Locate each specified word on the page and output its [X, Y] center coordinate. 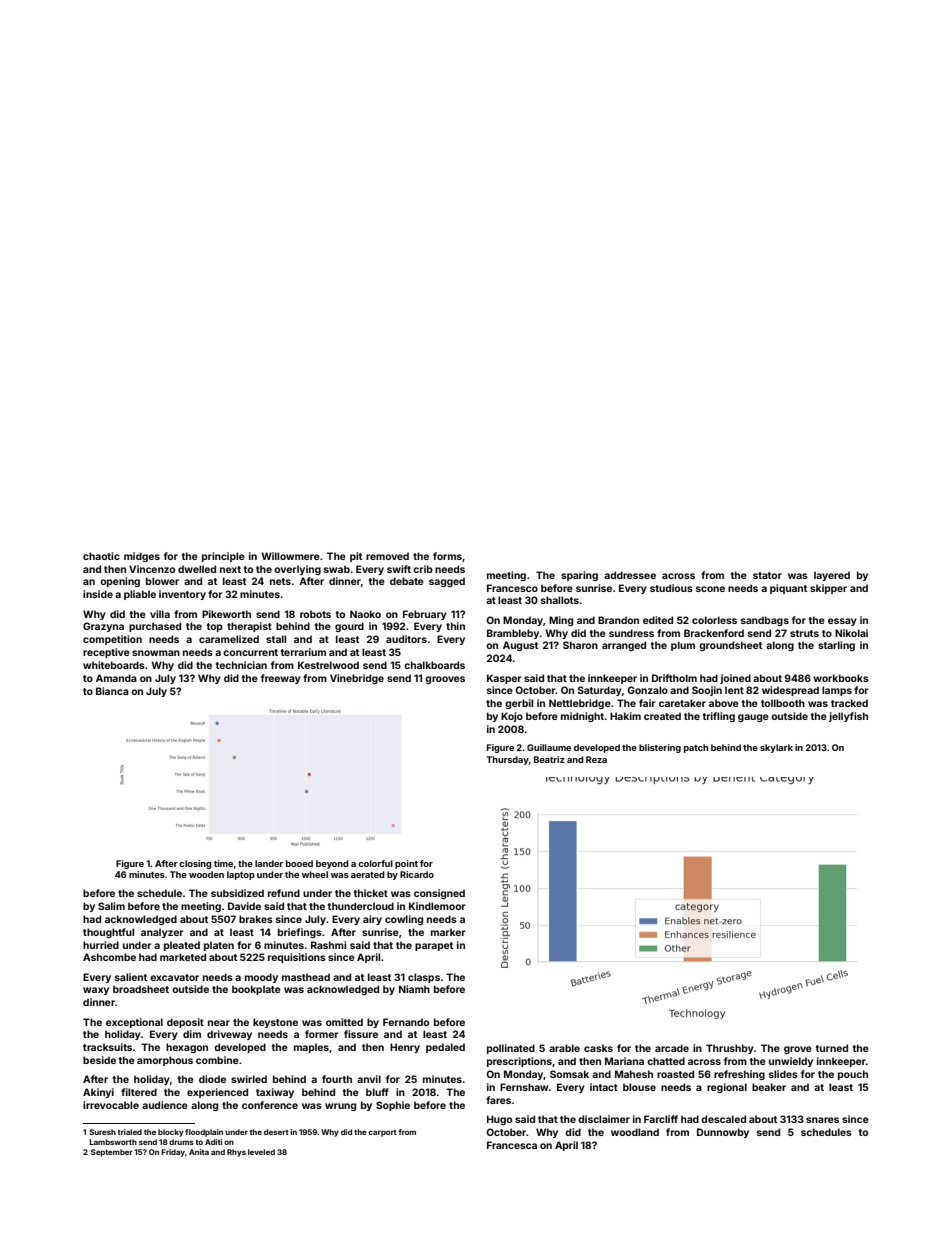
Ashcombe [109, 957]
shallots [560, 600]
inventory [182, 595]
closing [195, 864]
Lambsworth [113, 1142]
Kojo [512, 717]
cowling [404, 920]
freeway [281, 679]
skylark [776, 748]
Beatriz [549, 759]
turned [832, 1048]
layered [832, 576]
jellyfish [848, 717]
